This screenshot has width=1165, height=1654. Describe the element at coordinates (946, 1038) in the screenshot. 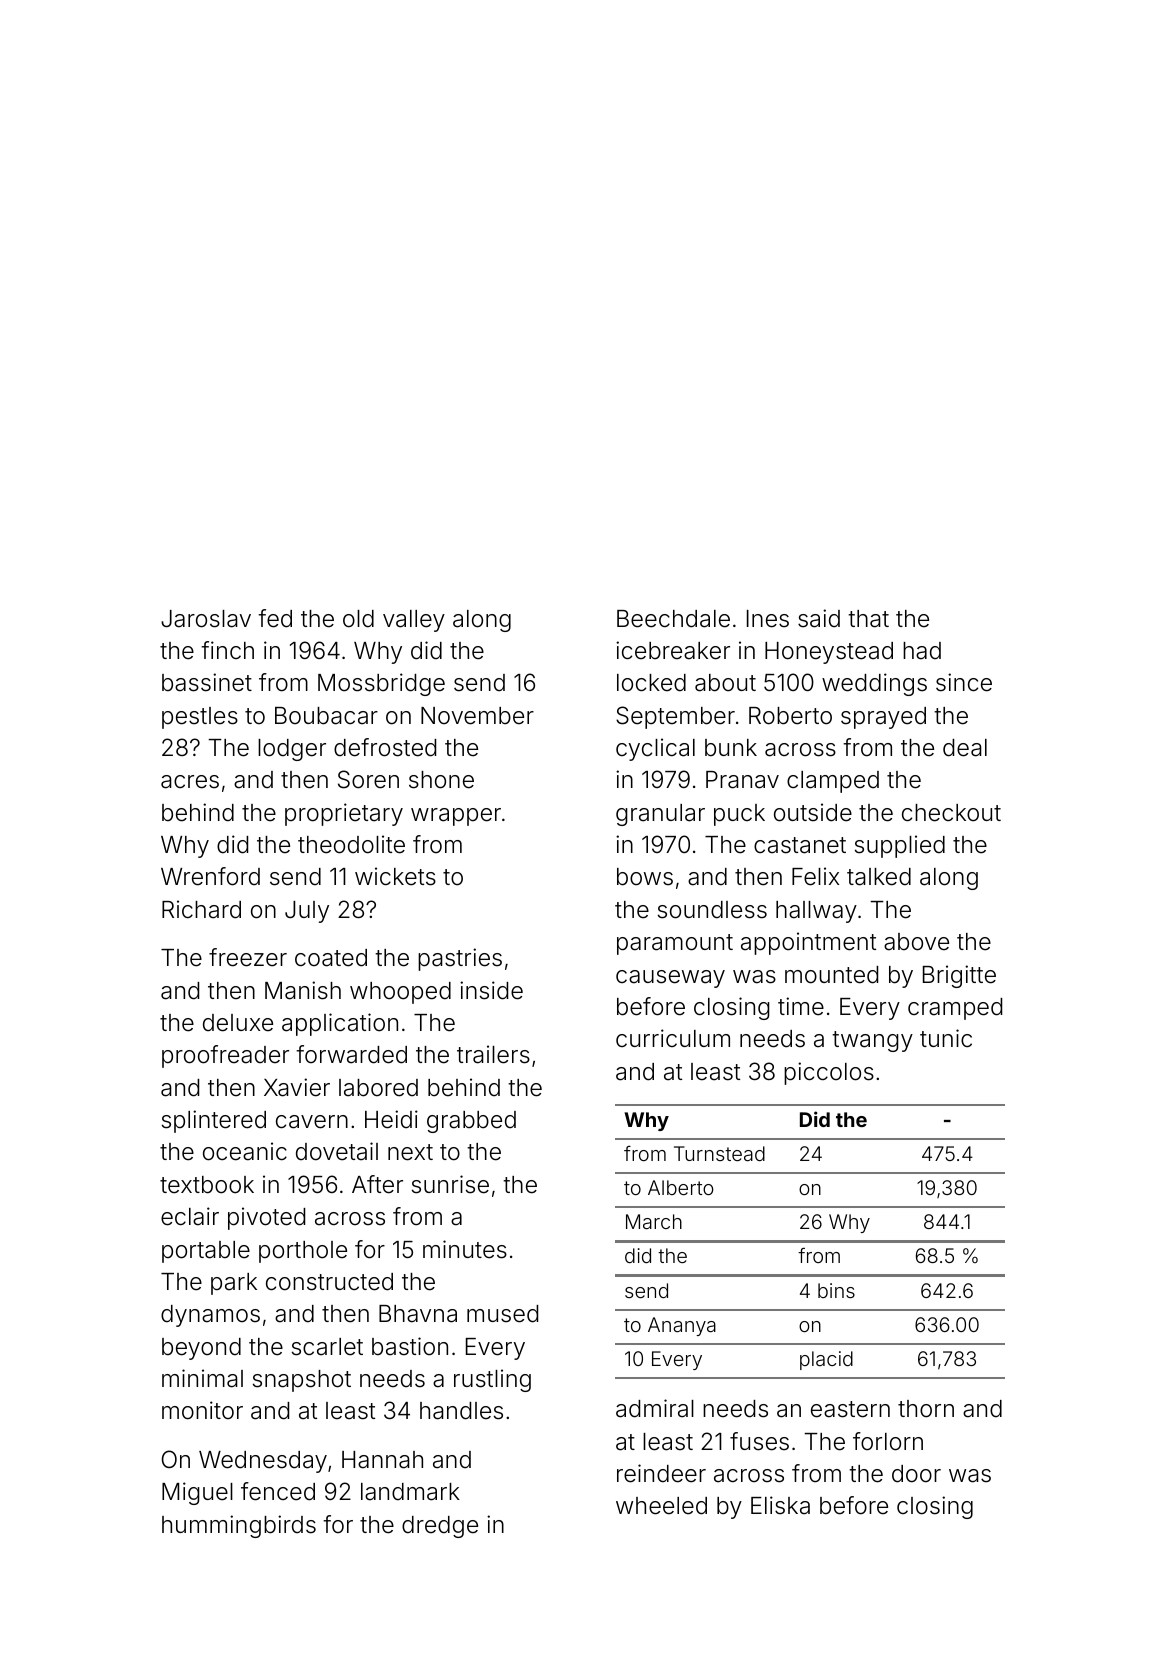

I see `tunic` at that location.
